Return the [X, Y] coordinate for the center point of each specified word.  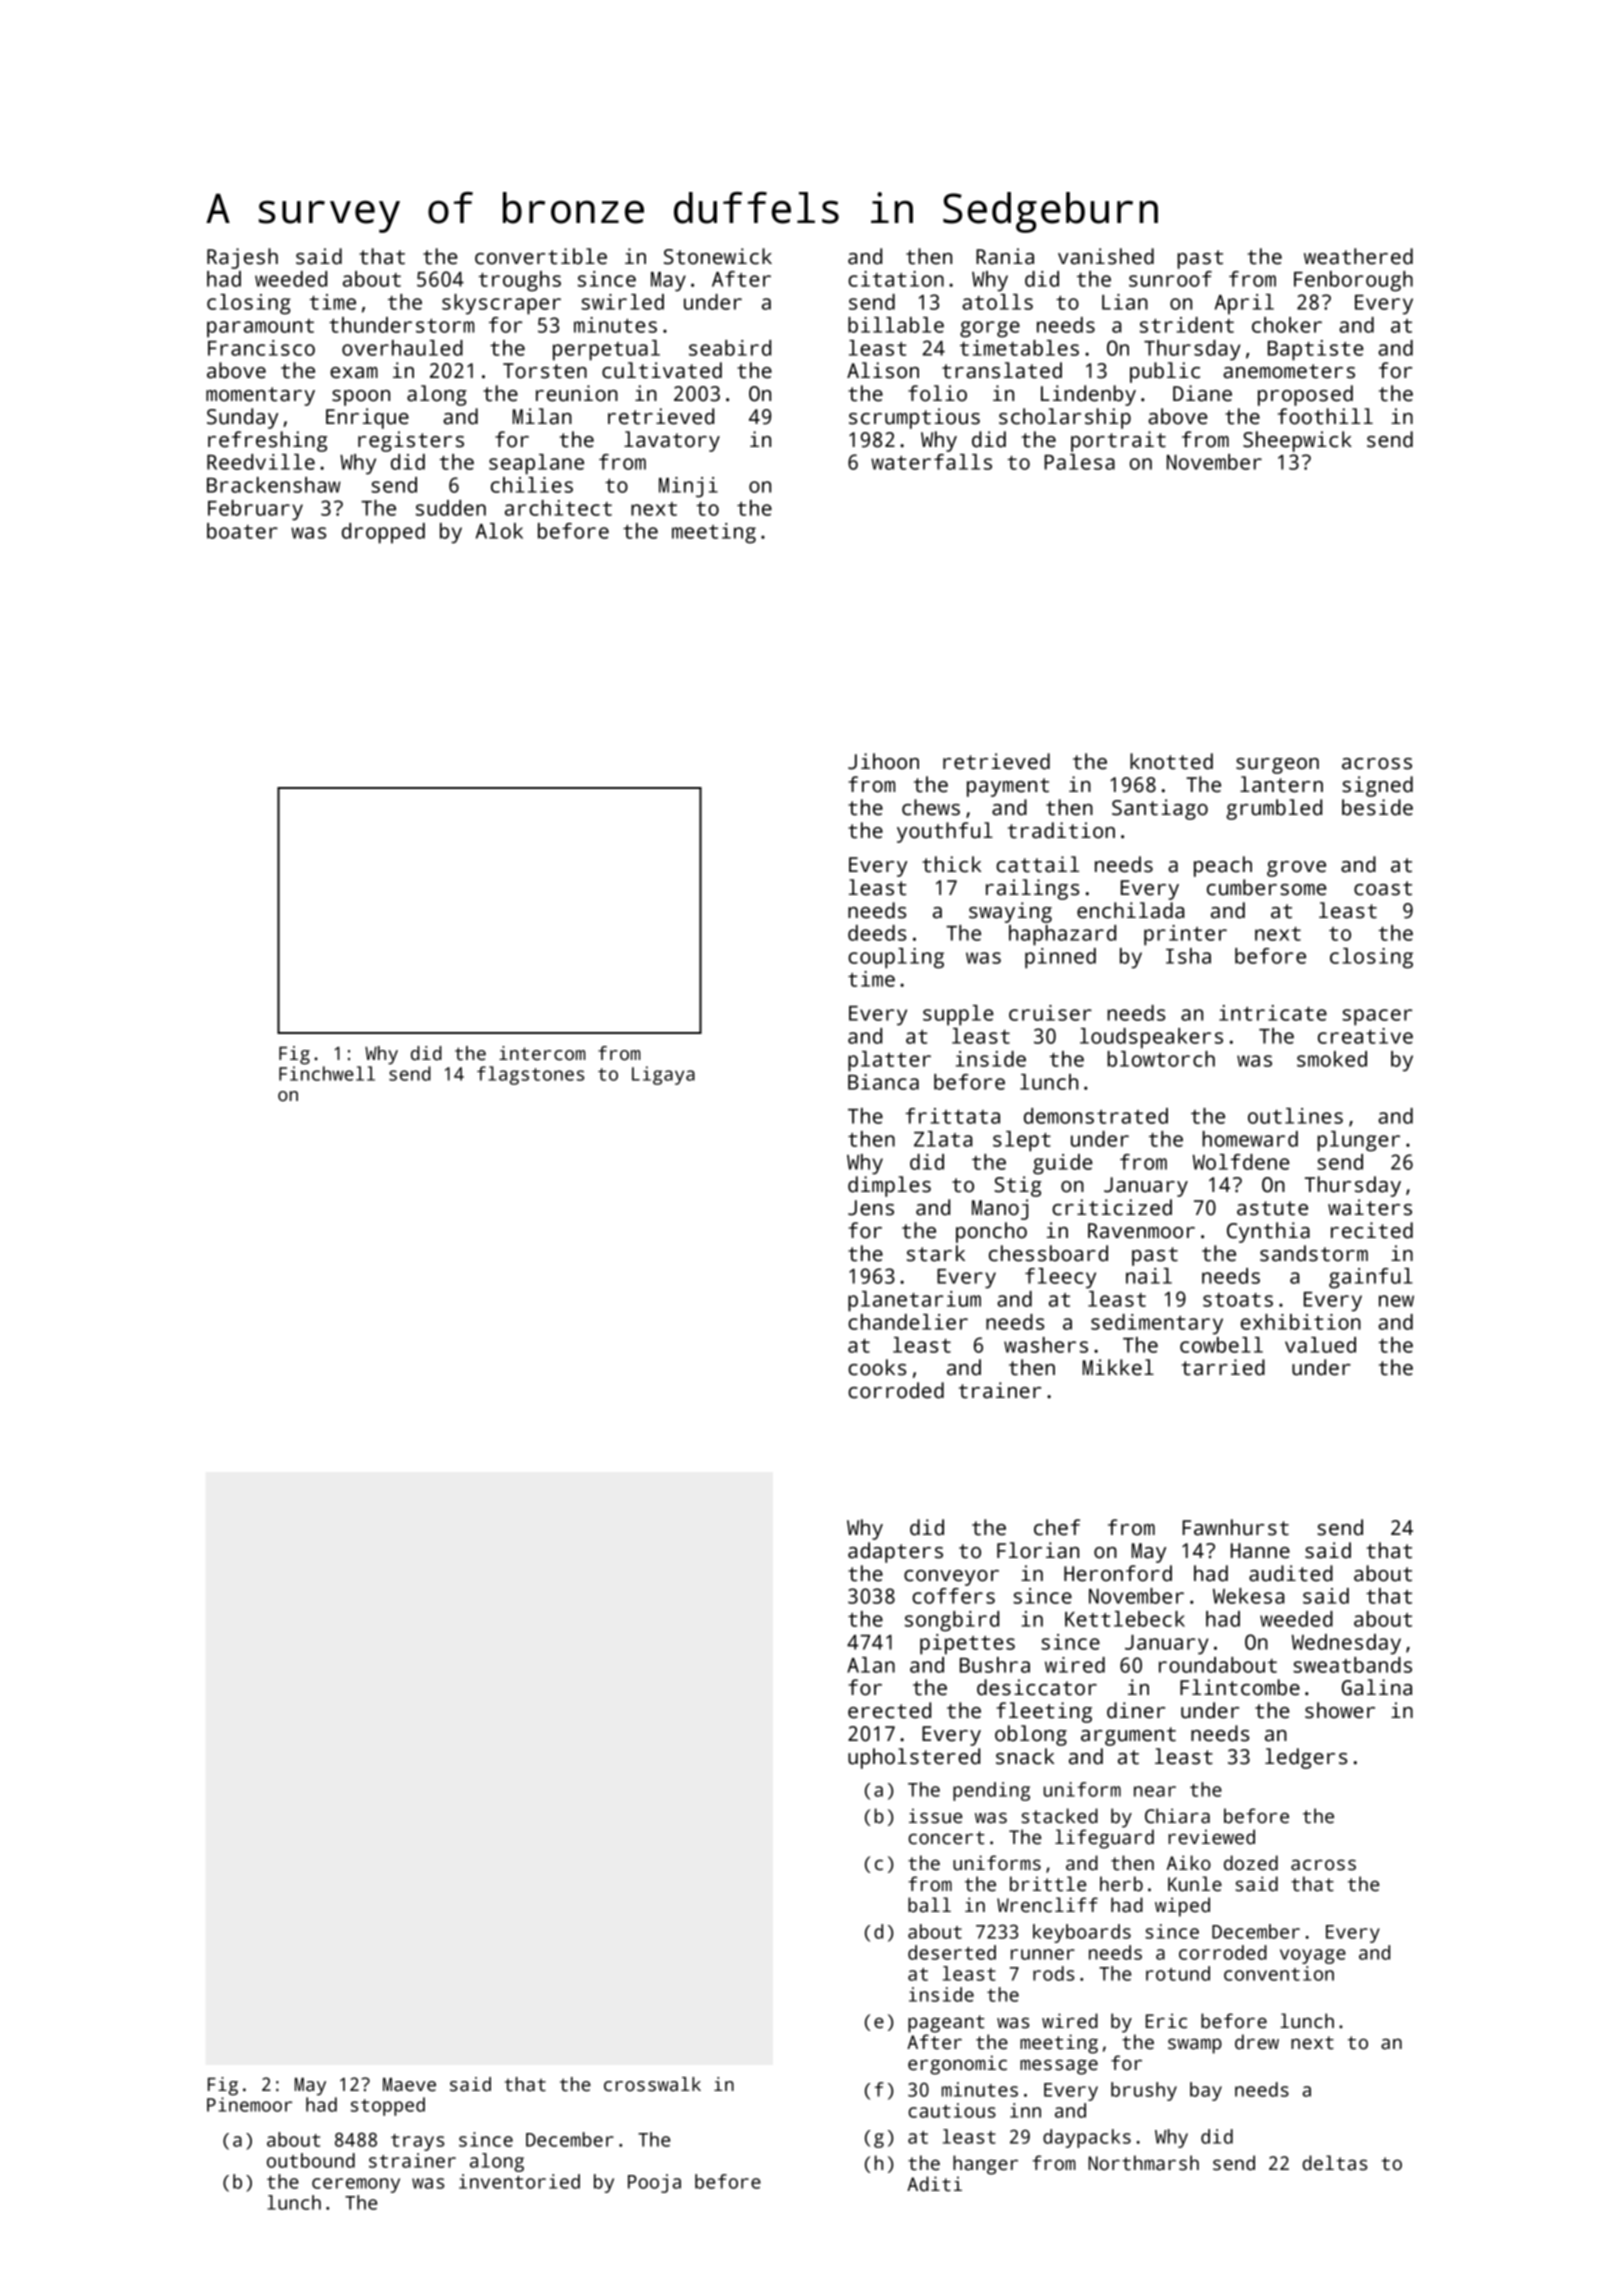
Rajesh [242, 258]
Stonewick [718, 256]
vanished [1106, 256]
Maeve [409, 2085]
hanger [985, 2165]
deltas [1335, 2163]
